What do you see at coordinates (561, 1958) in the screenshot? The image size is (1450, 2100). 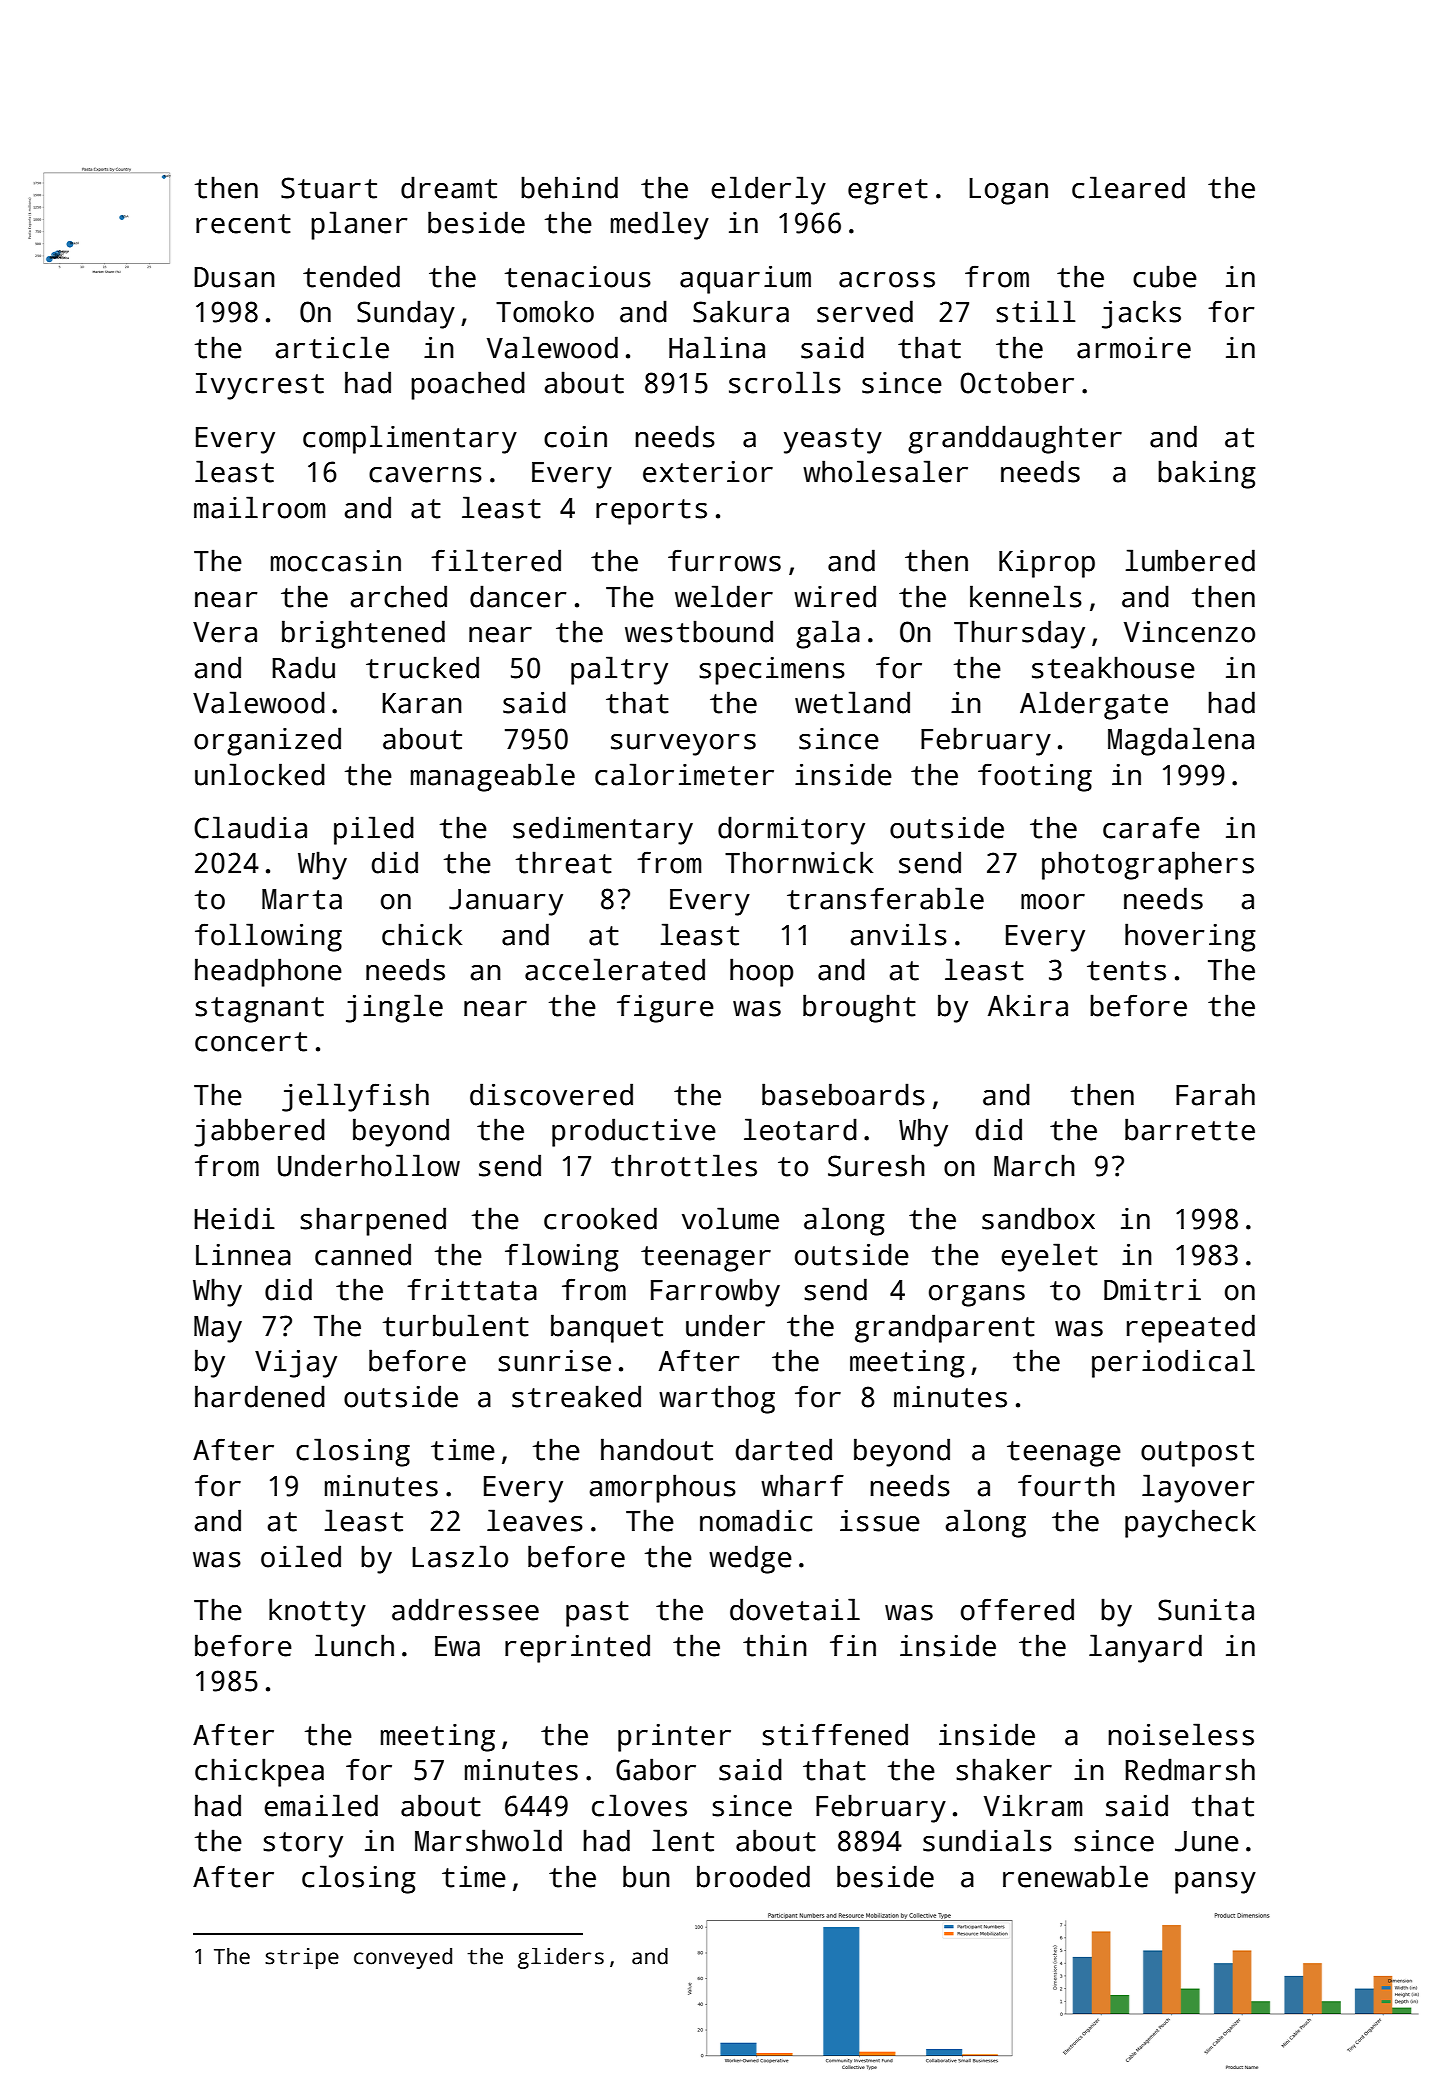 I see `gliders` at bounding box center [561, 1958].
